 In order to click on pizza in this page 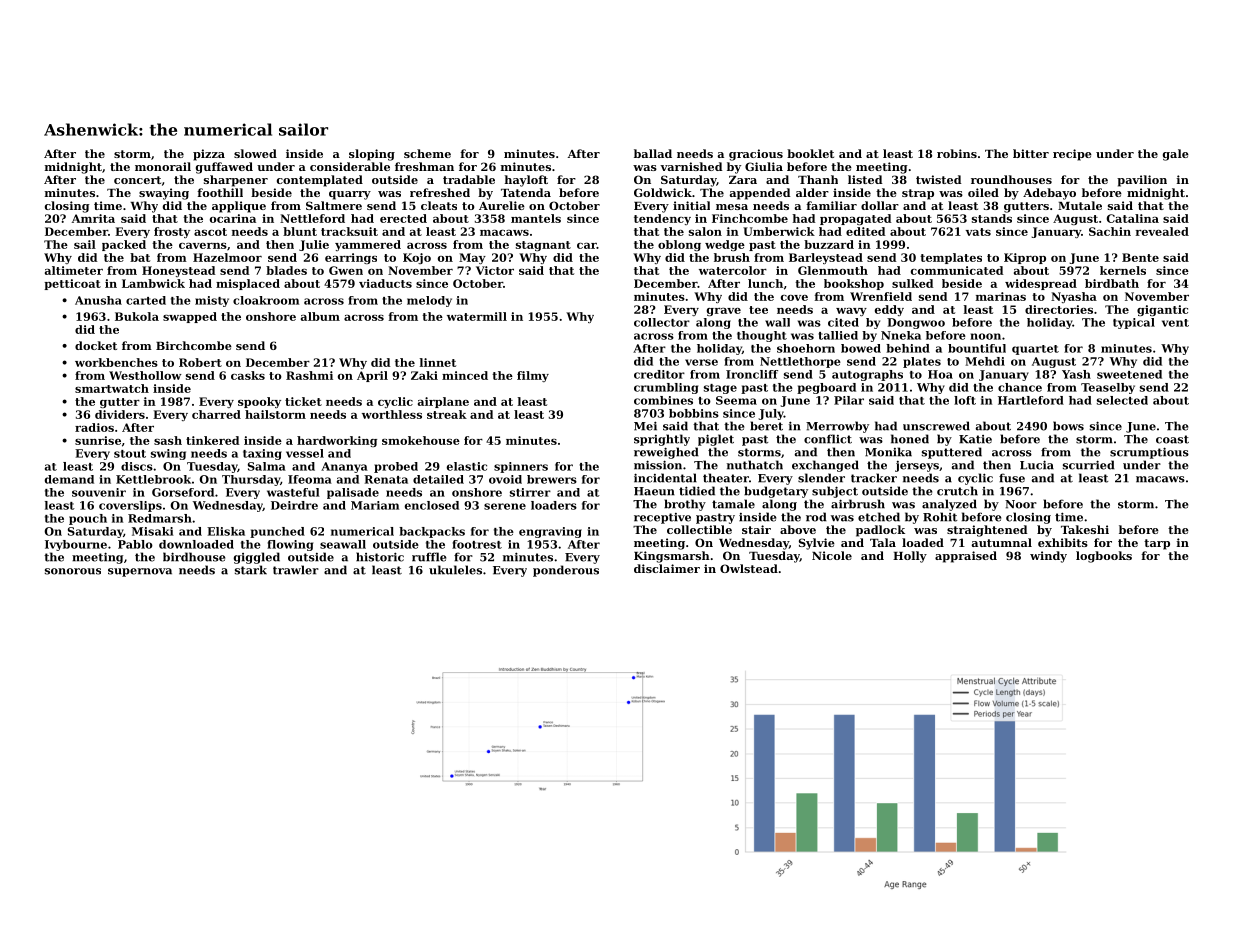, I will do `click(209, 155)`.
